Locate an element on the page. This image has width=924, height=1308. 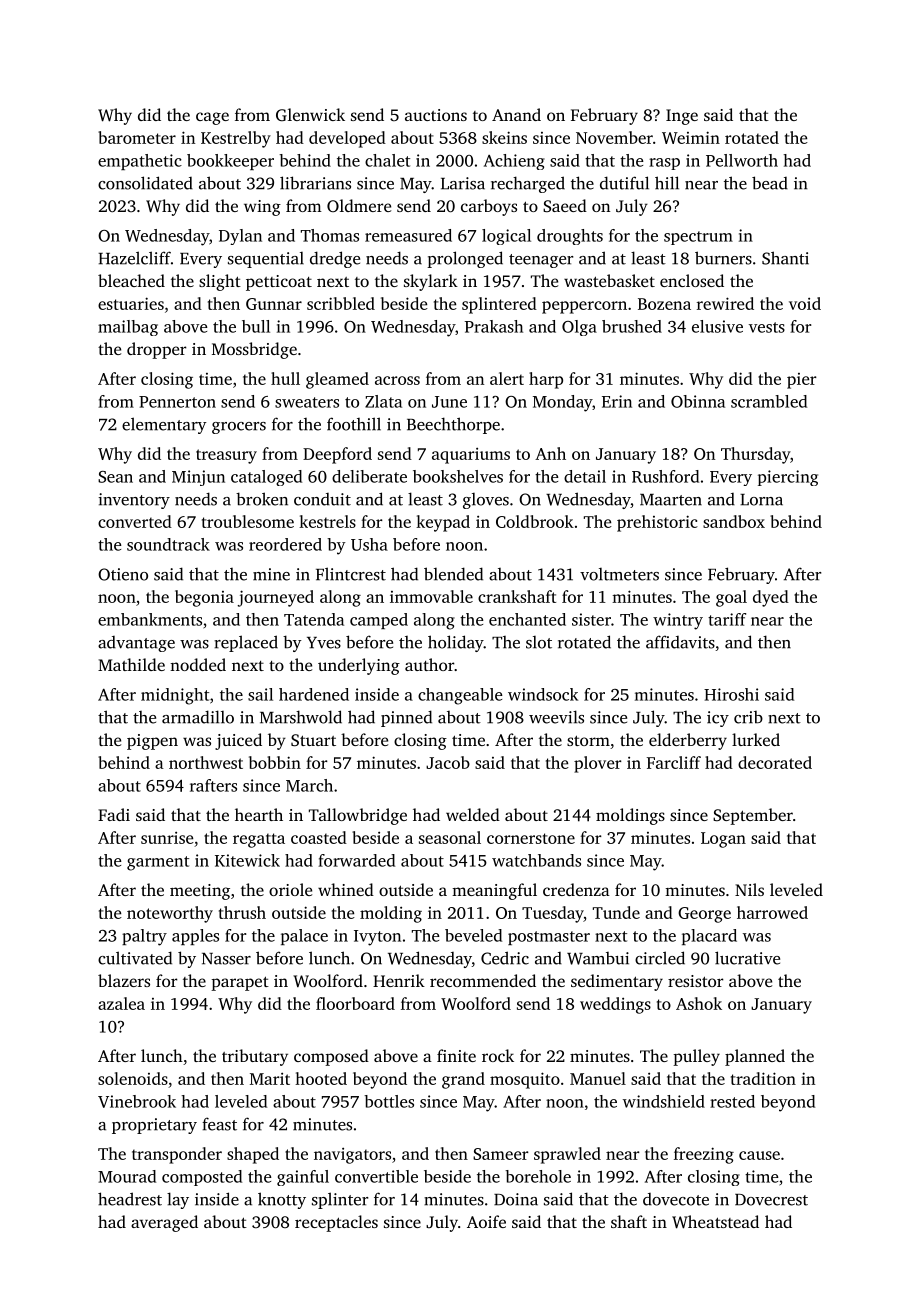
bottles is located at coordinates (389, 1101).
